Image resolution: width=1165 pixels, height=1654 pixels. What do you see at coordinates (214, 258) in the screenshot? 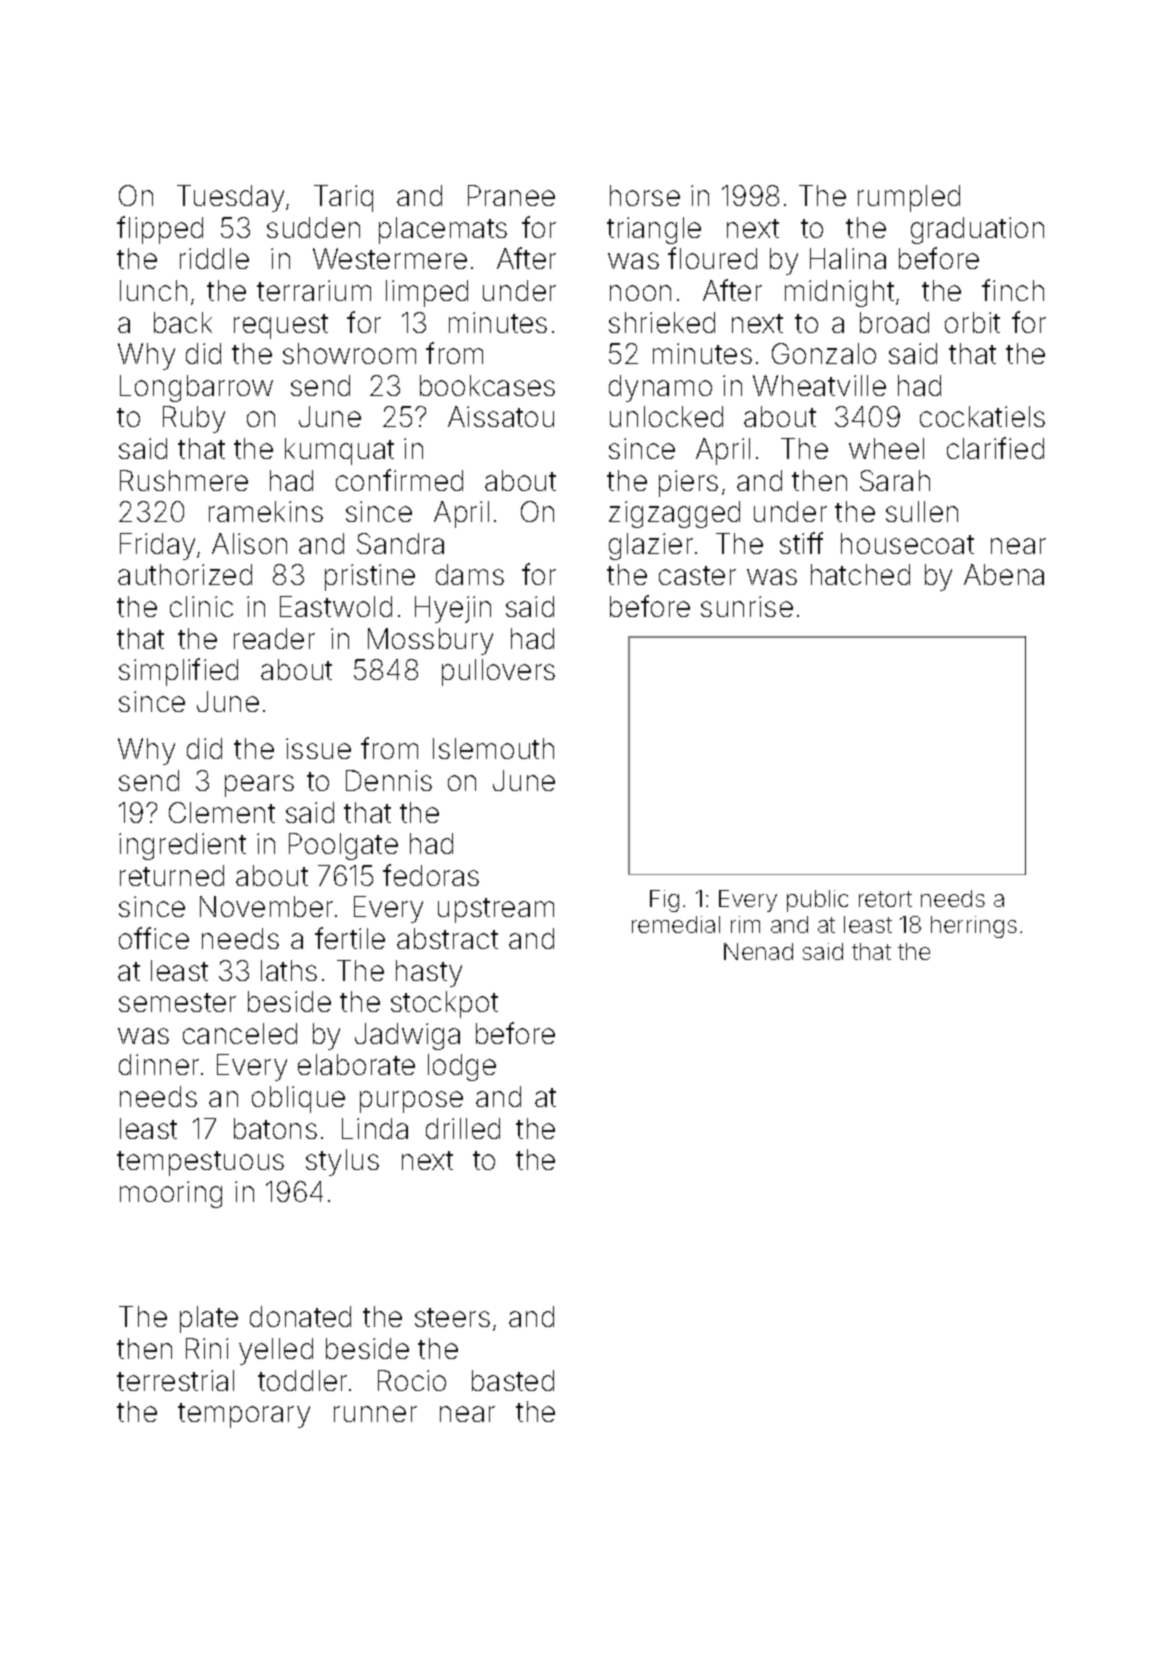
I see `riddle` at bounding box center [214, 258].
